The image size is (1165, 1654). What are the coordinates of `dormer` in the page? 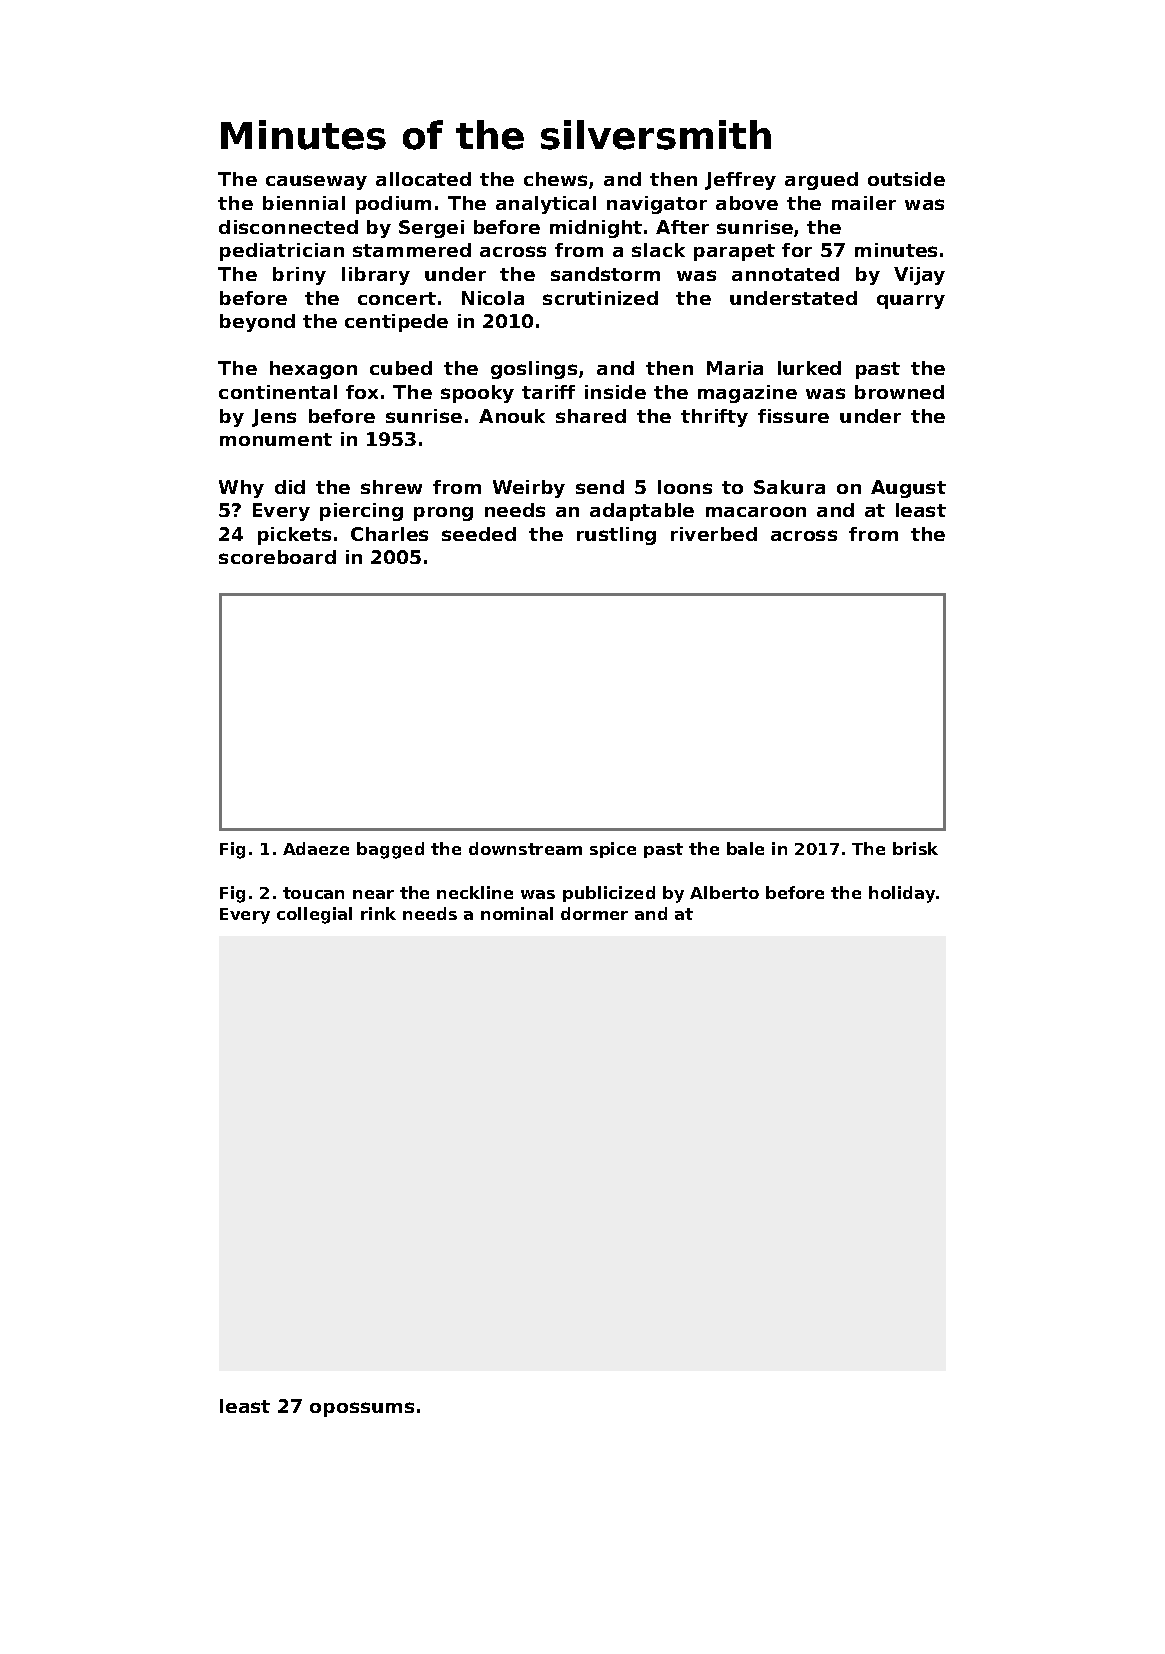 It's located at (594, 913).
